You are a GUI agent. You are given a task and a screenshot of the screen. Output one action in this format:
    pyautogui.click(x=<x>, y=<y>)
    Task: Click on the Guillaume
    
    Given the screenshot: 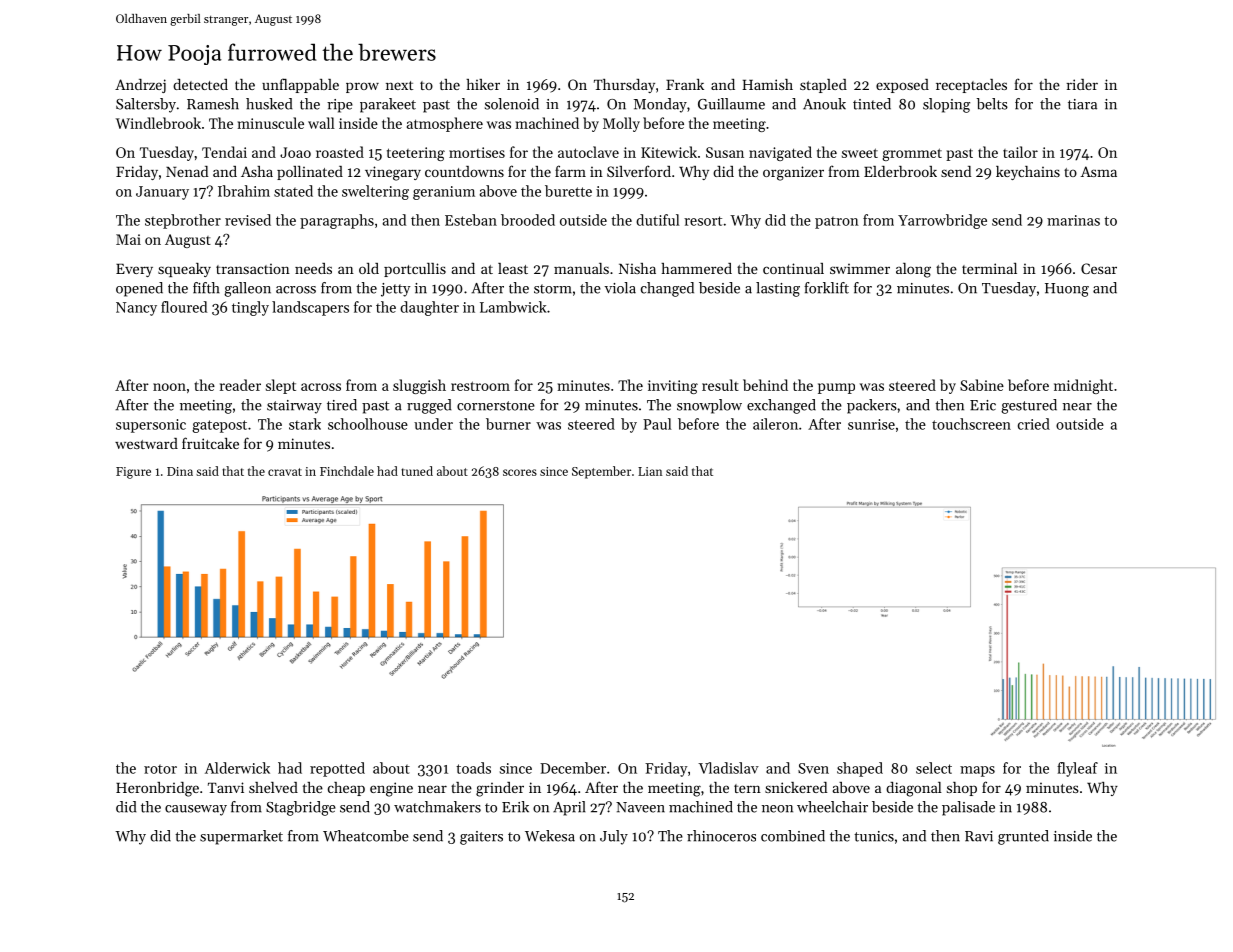 What is the action you would take?
    pyautogui.click(x=731, y=104)
